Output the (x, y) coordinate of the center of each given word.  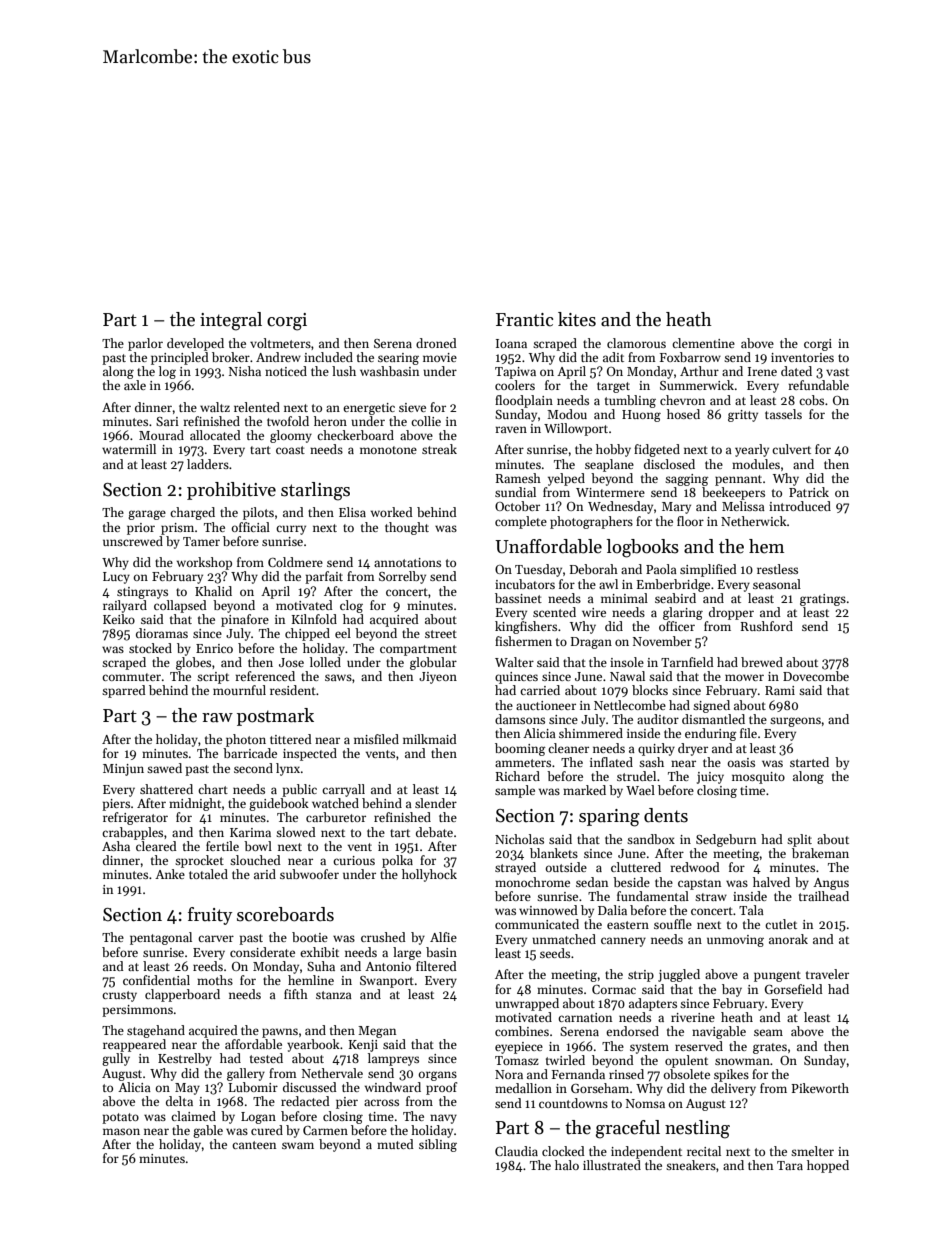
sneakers (691, 1165)
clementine (703, 343)
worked (392, 512)
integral (231, 321)
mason (121, 1131)
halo (567, 1165)
